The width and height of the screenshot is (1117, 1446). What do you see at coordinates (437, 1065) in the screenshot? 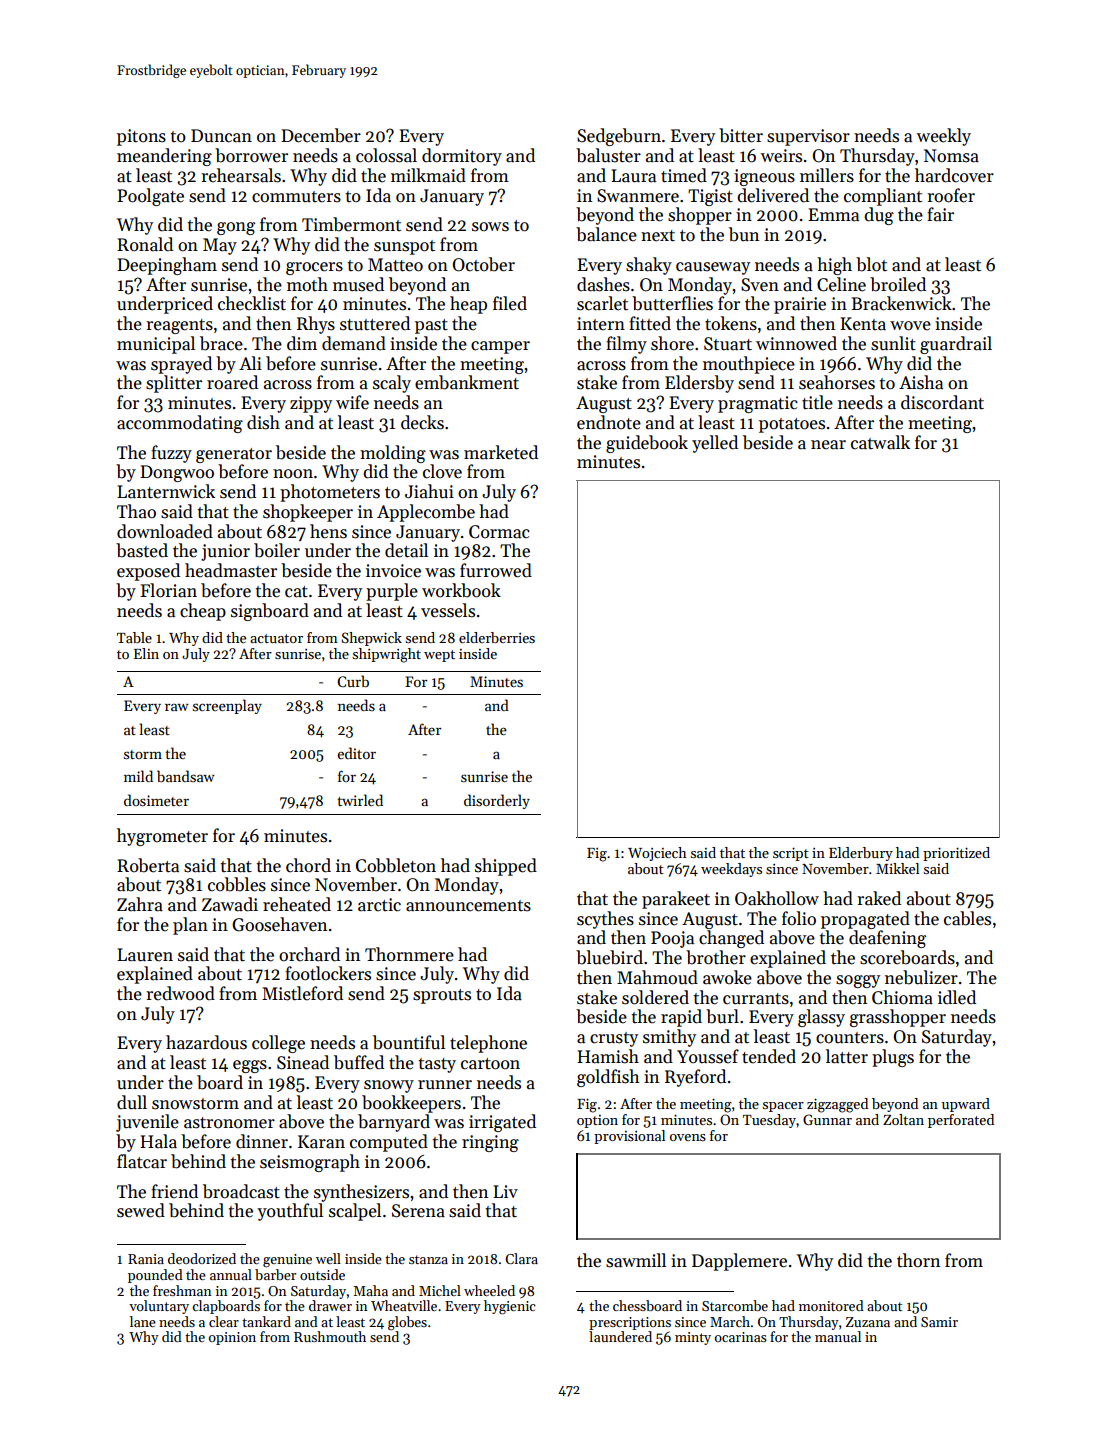
I see `tasty` at bounding box center [437, 1065].
